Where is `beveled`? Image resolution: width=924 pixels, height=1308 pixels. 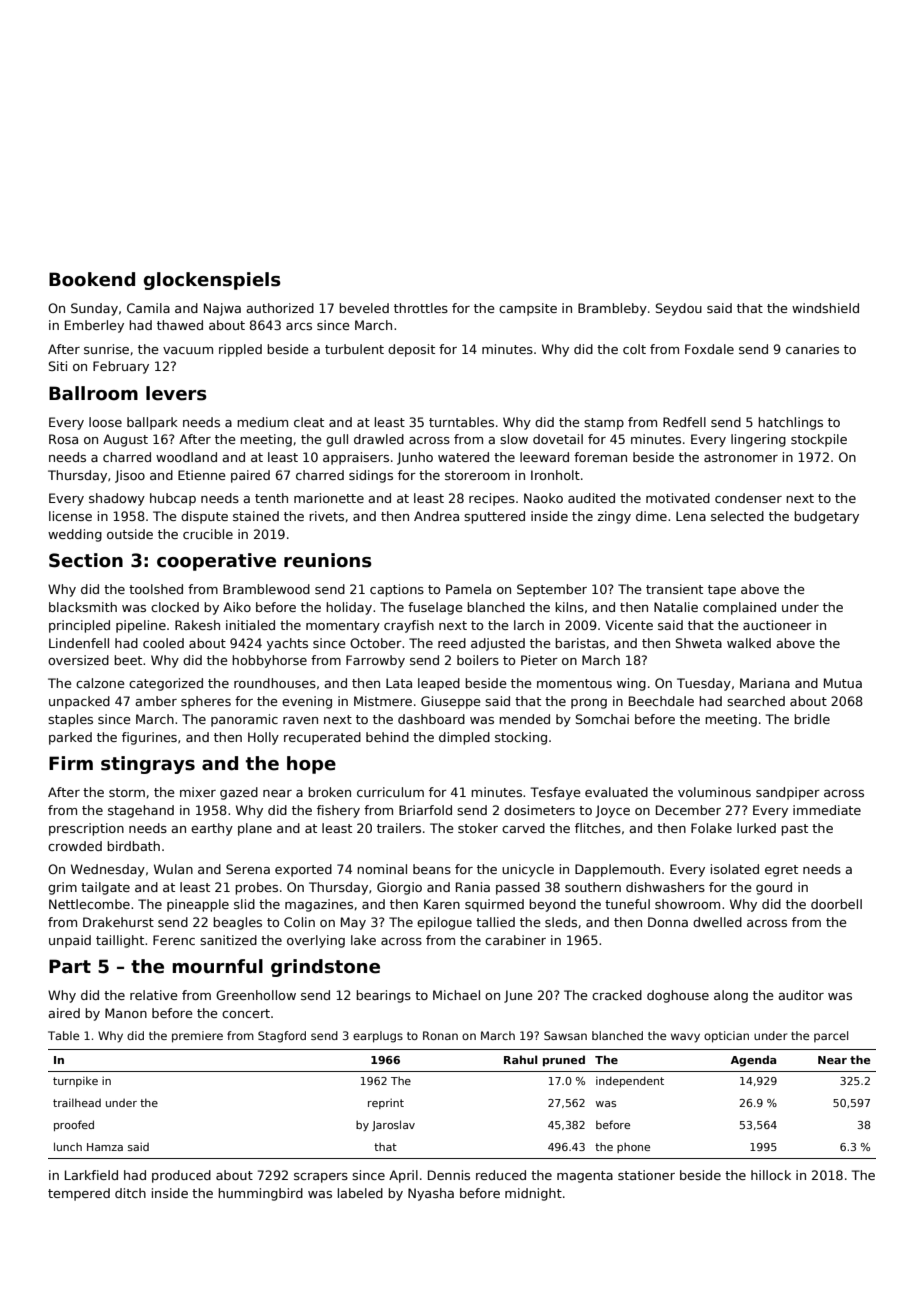 beveled is located at coordinates (364, 308).
